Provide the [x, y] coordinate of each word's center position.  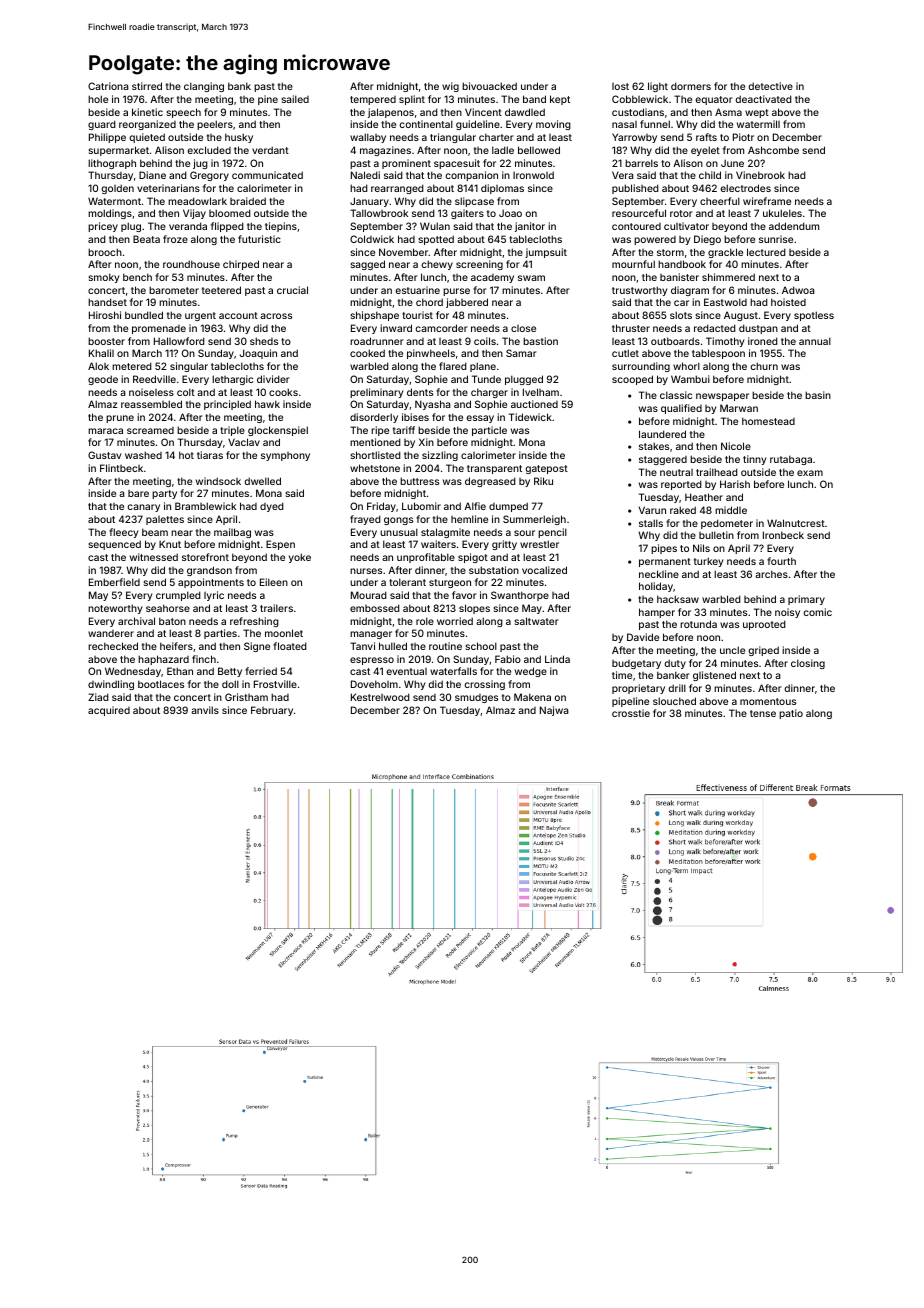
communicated [267, 175]
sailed [295, 99]
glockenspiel [278, 431]
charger [489, 393]
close [523, 328]
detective [770, 86]
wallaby [368, 138]
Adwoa [798, 290]
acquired [109, 711]
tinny [754, 460]
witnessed [154, 557]
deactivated [763, 99]
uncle [732, 650]
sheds [264, 341]
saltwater [536, 621]
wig [450, 87]
